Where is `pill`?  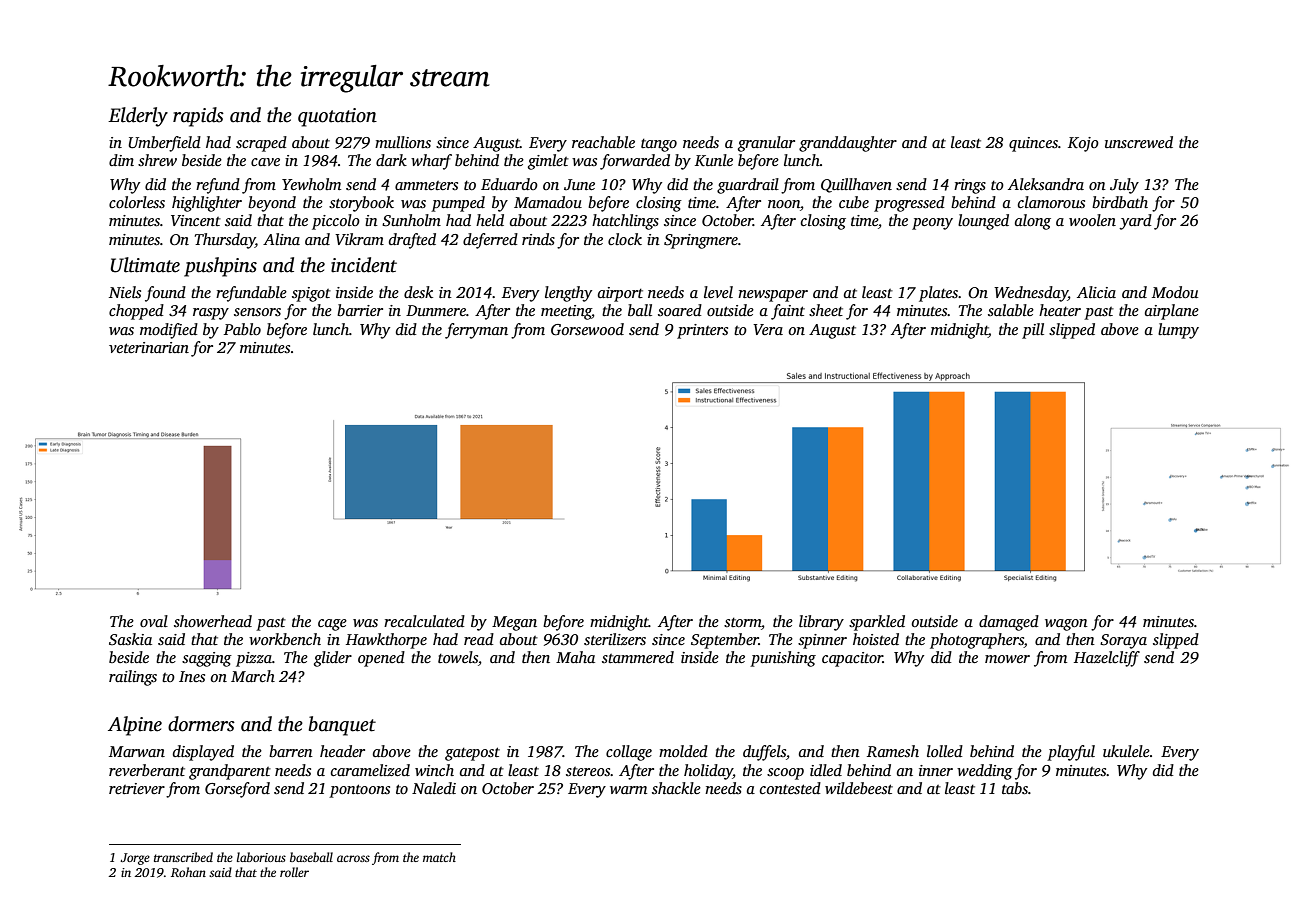
pill is located at coordinates (1033, 331).
